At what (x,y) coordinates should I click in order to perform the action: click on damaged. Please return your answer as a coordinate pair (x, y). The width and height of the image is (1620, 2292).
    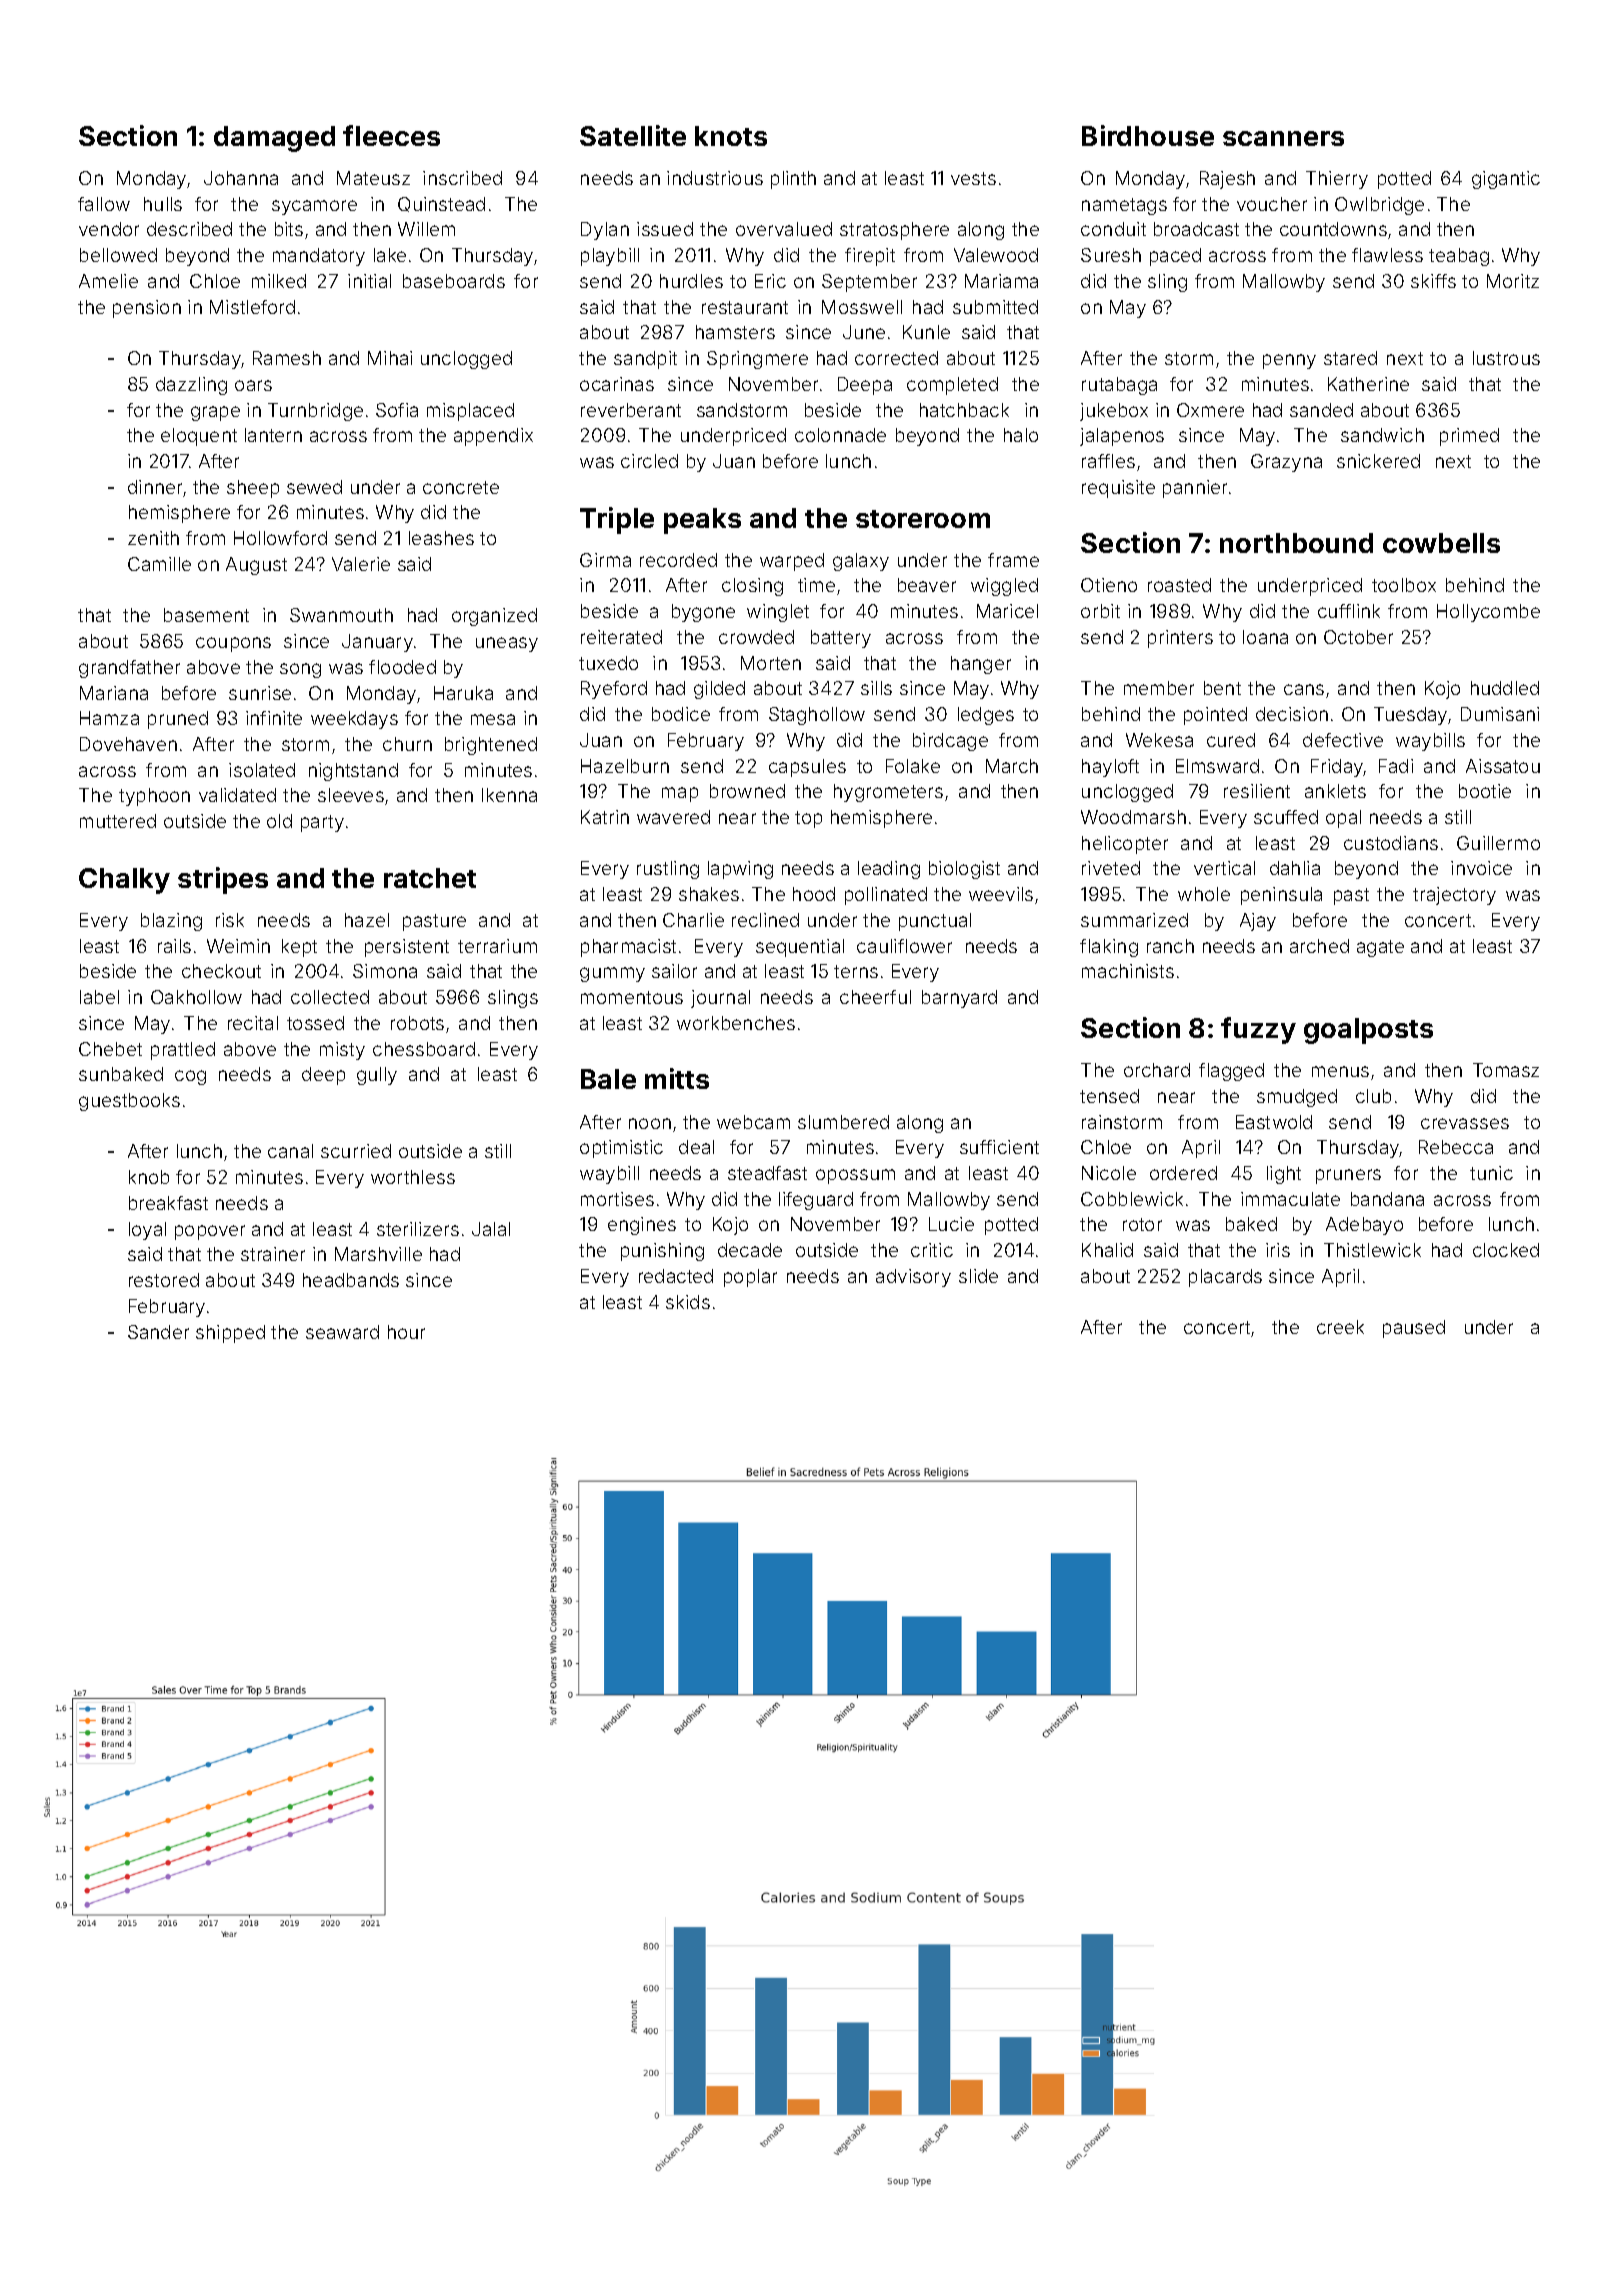
    Looking at the image, I should click on (274, 139).
